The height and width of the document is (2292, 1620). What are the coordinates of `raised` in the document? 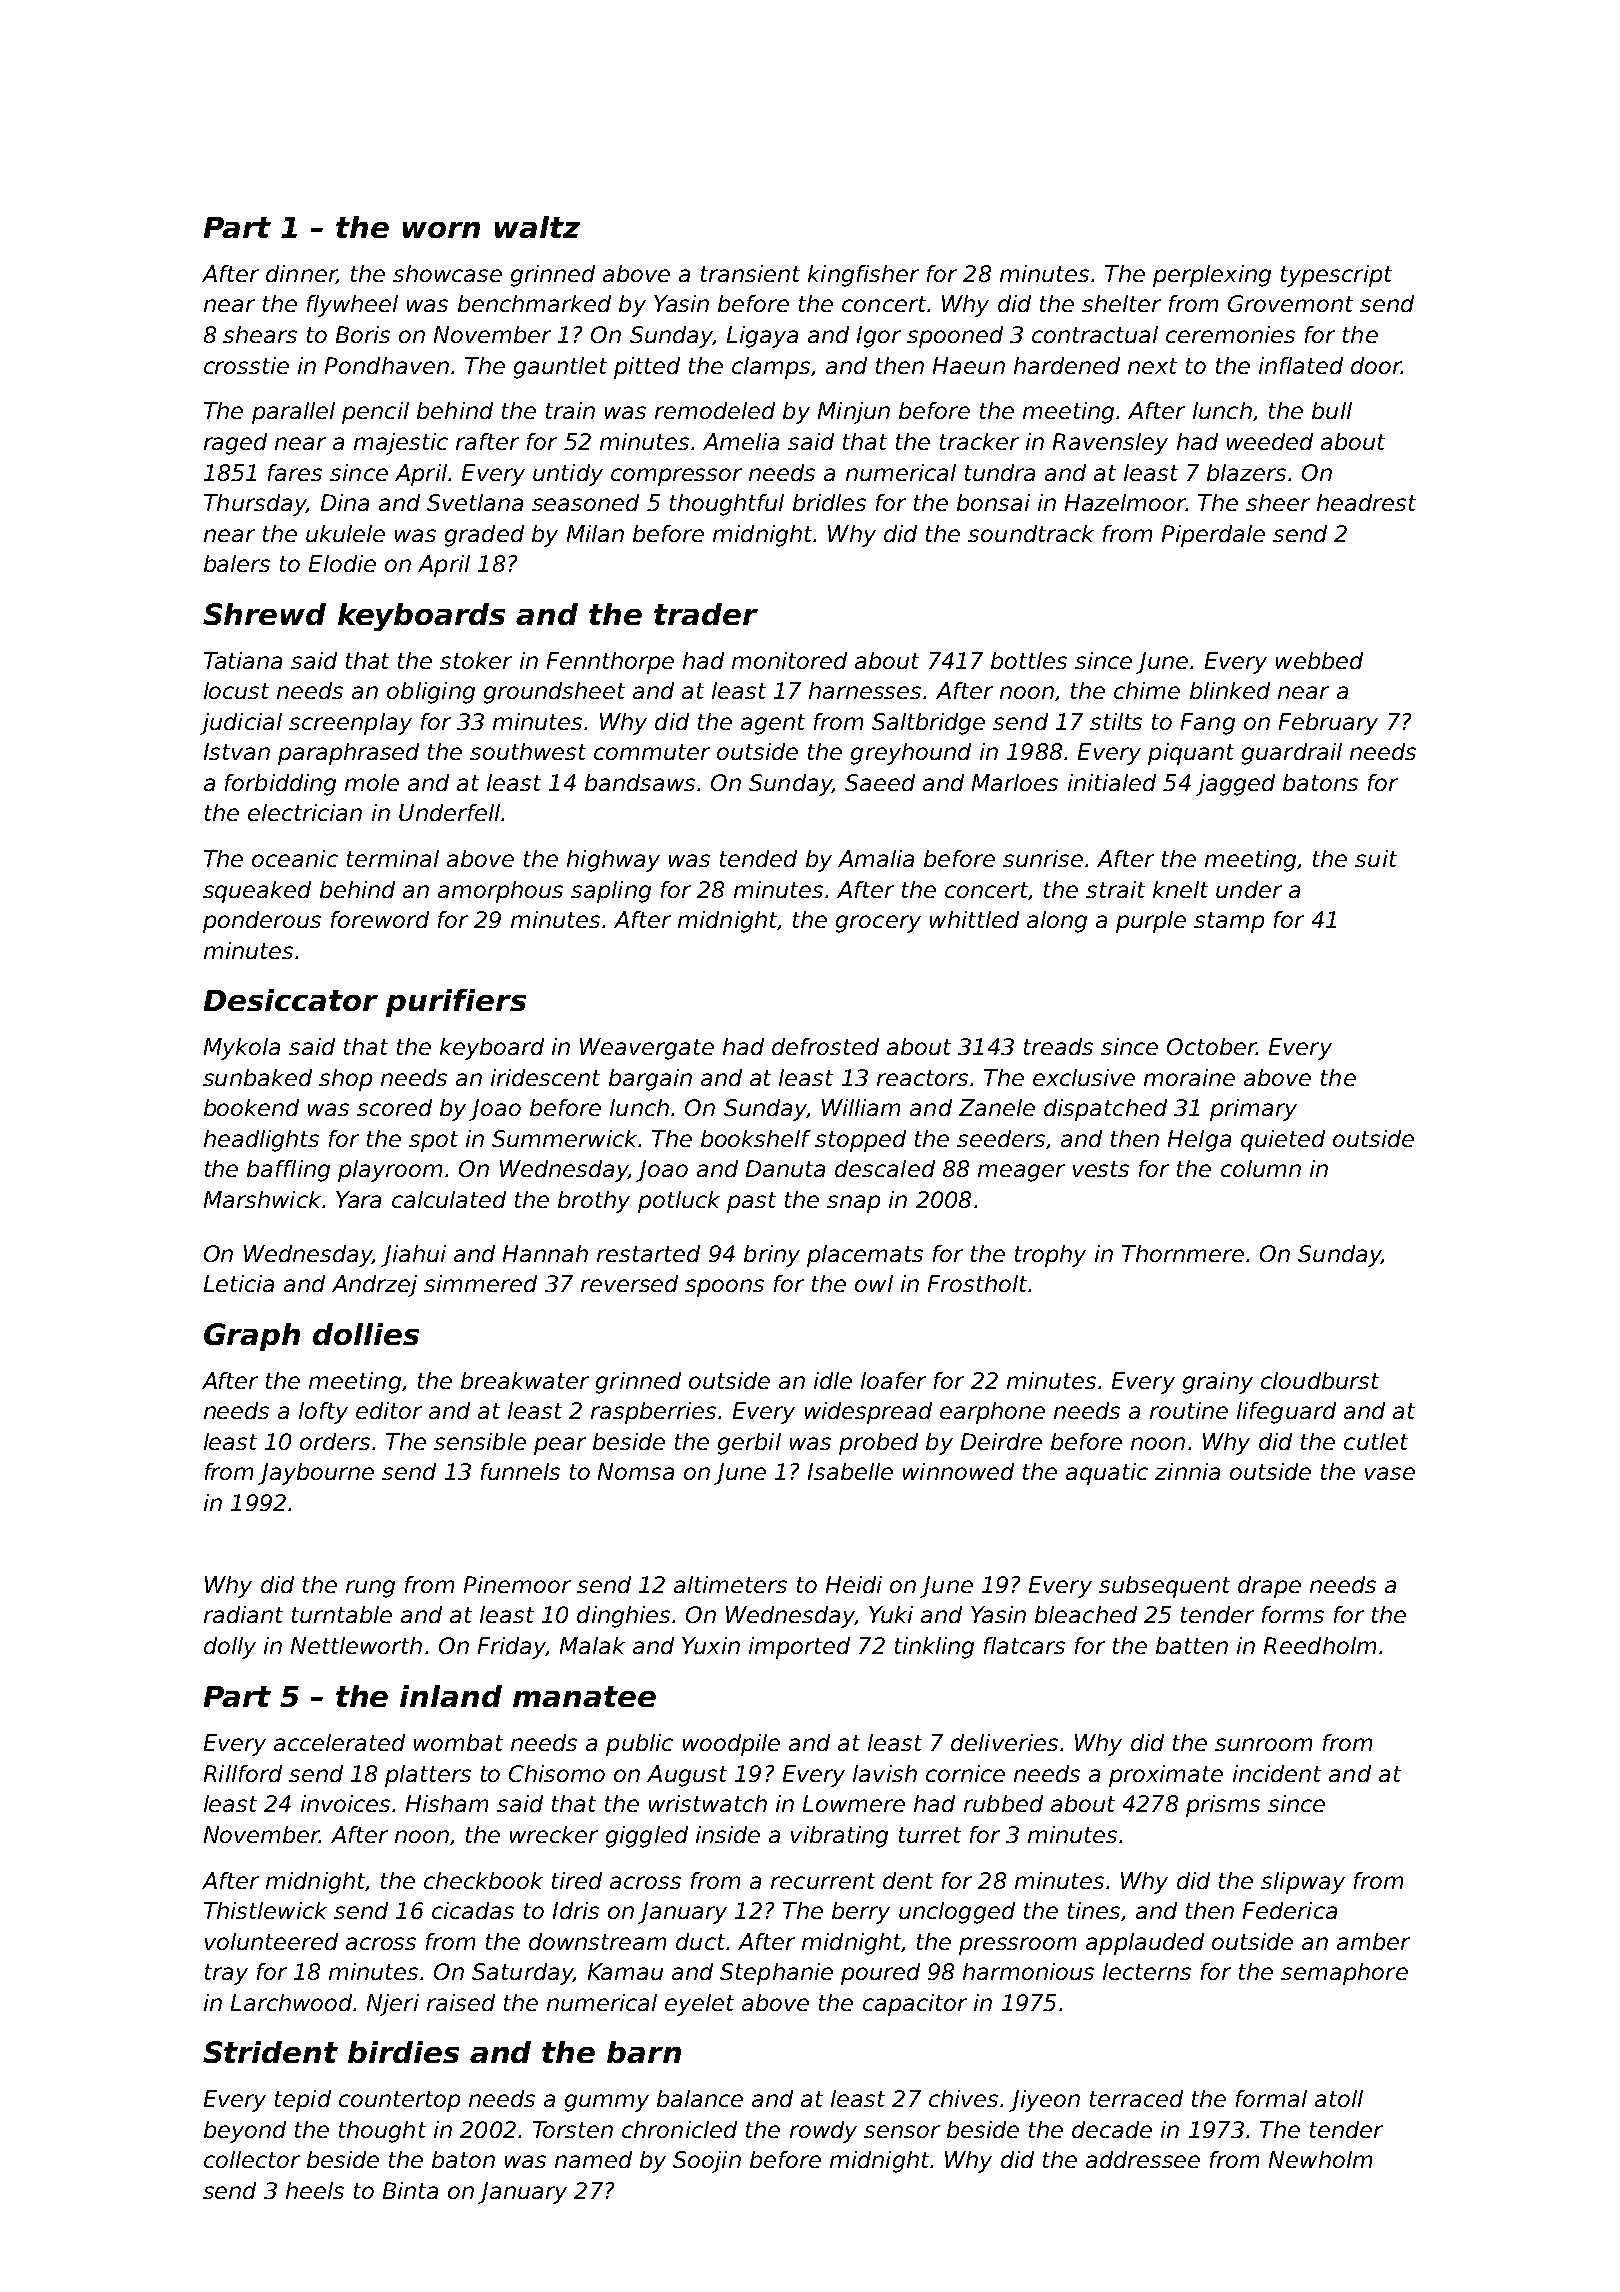 It's located at (461, 2002).
